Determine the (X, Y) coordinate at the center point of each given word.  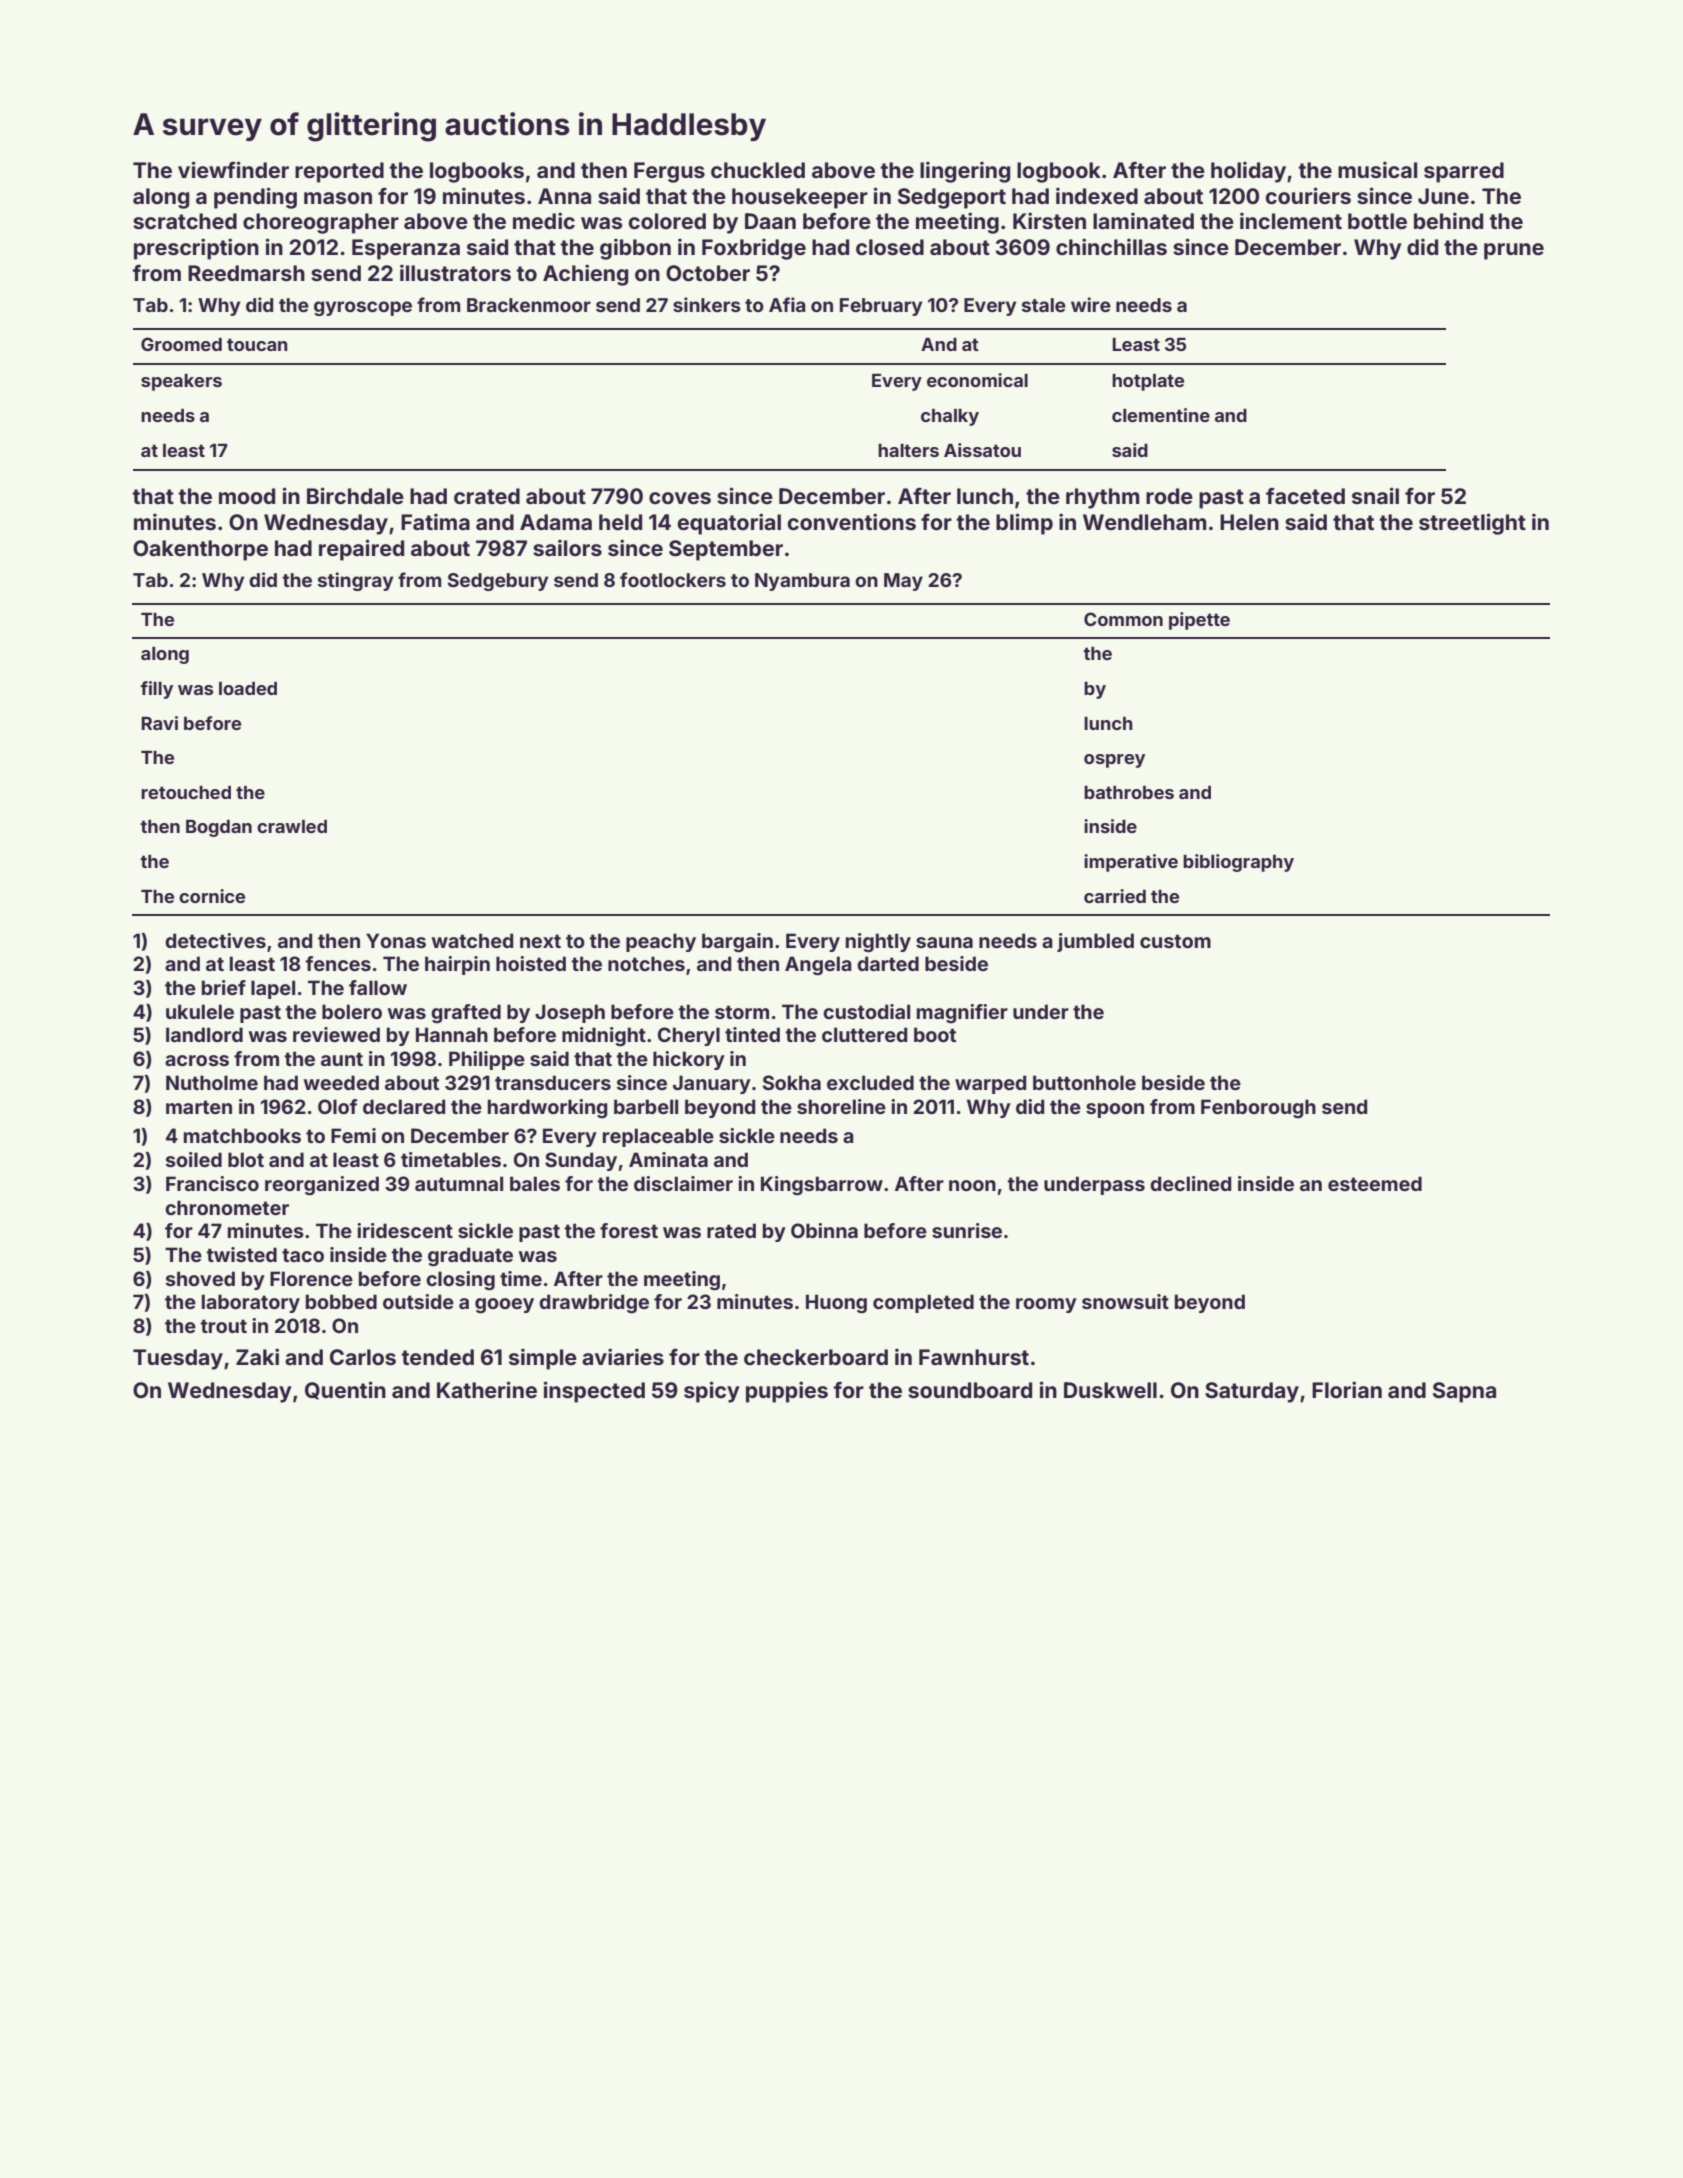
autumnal (459, 1183)
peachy (661, 942)
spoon (1115, 1110)
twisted (241, 1254)
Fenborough (1258, 1108)
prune (1514, 251)
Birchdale (355, 495)
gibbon (635, 249)
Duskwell (1110, 1390)
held (620, 522)
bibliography (1238, 863)
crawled (292, 826)
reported (339, 172)
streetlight (1472, 524)
